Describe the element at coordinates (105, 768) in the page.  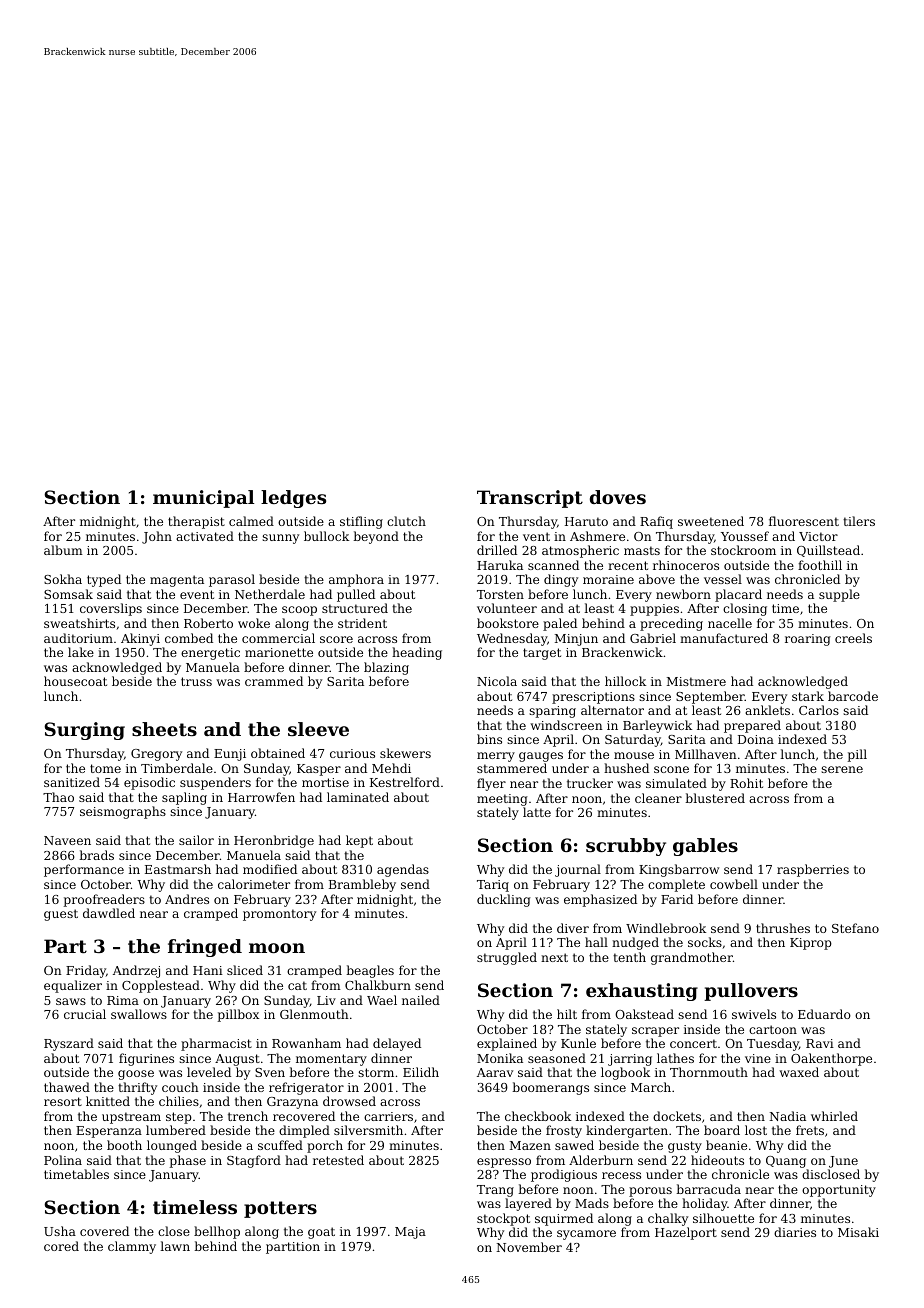
I see `tome` at that location.
